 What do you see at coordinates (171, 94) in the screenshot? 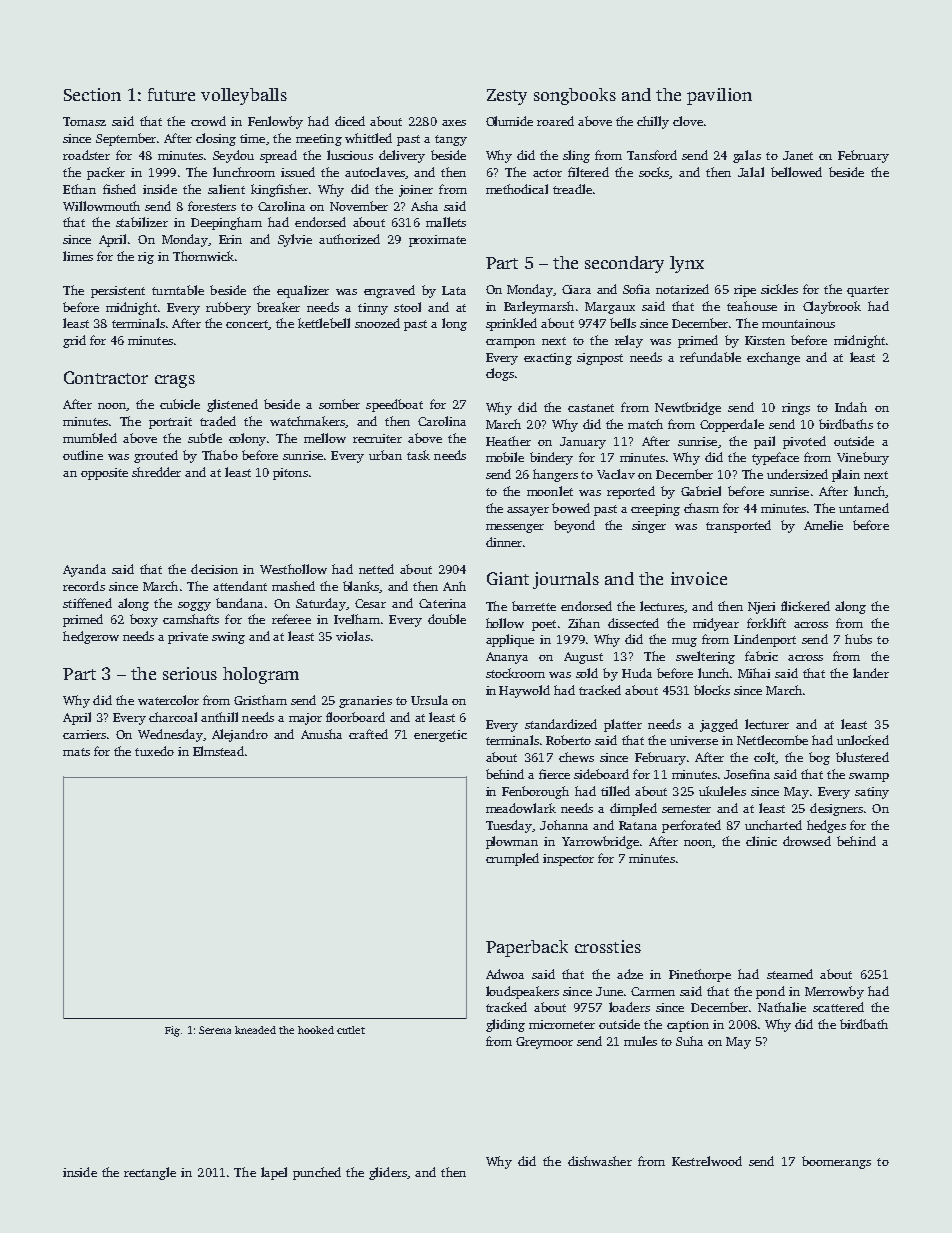
I see `future` at bounding box center [171, 94].
